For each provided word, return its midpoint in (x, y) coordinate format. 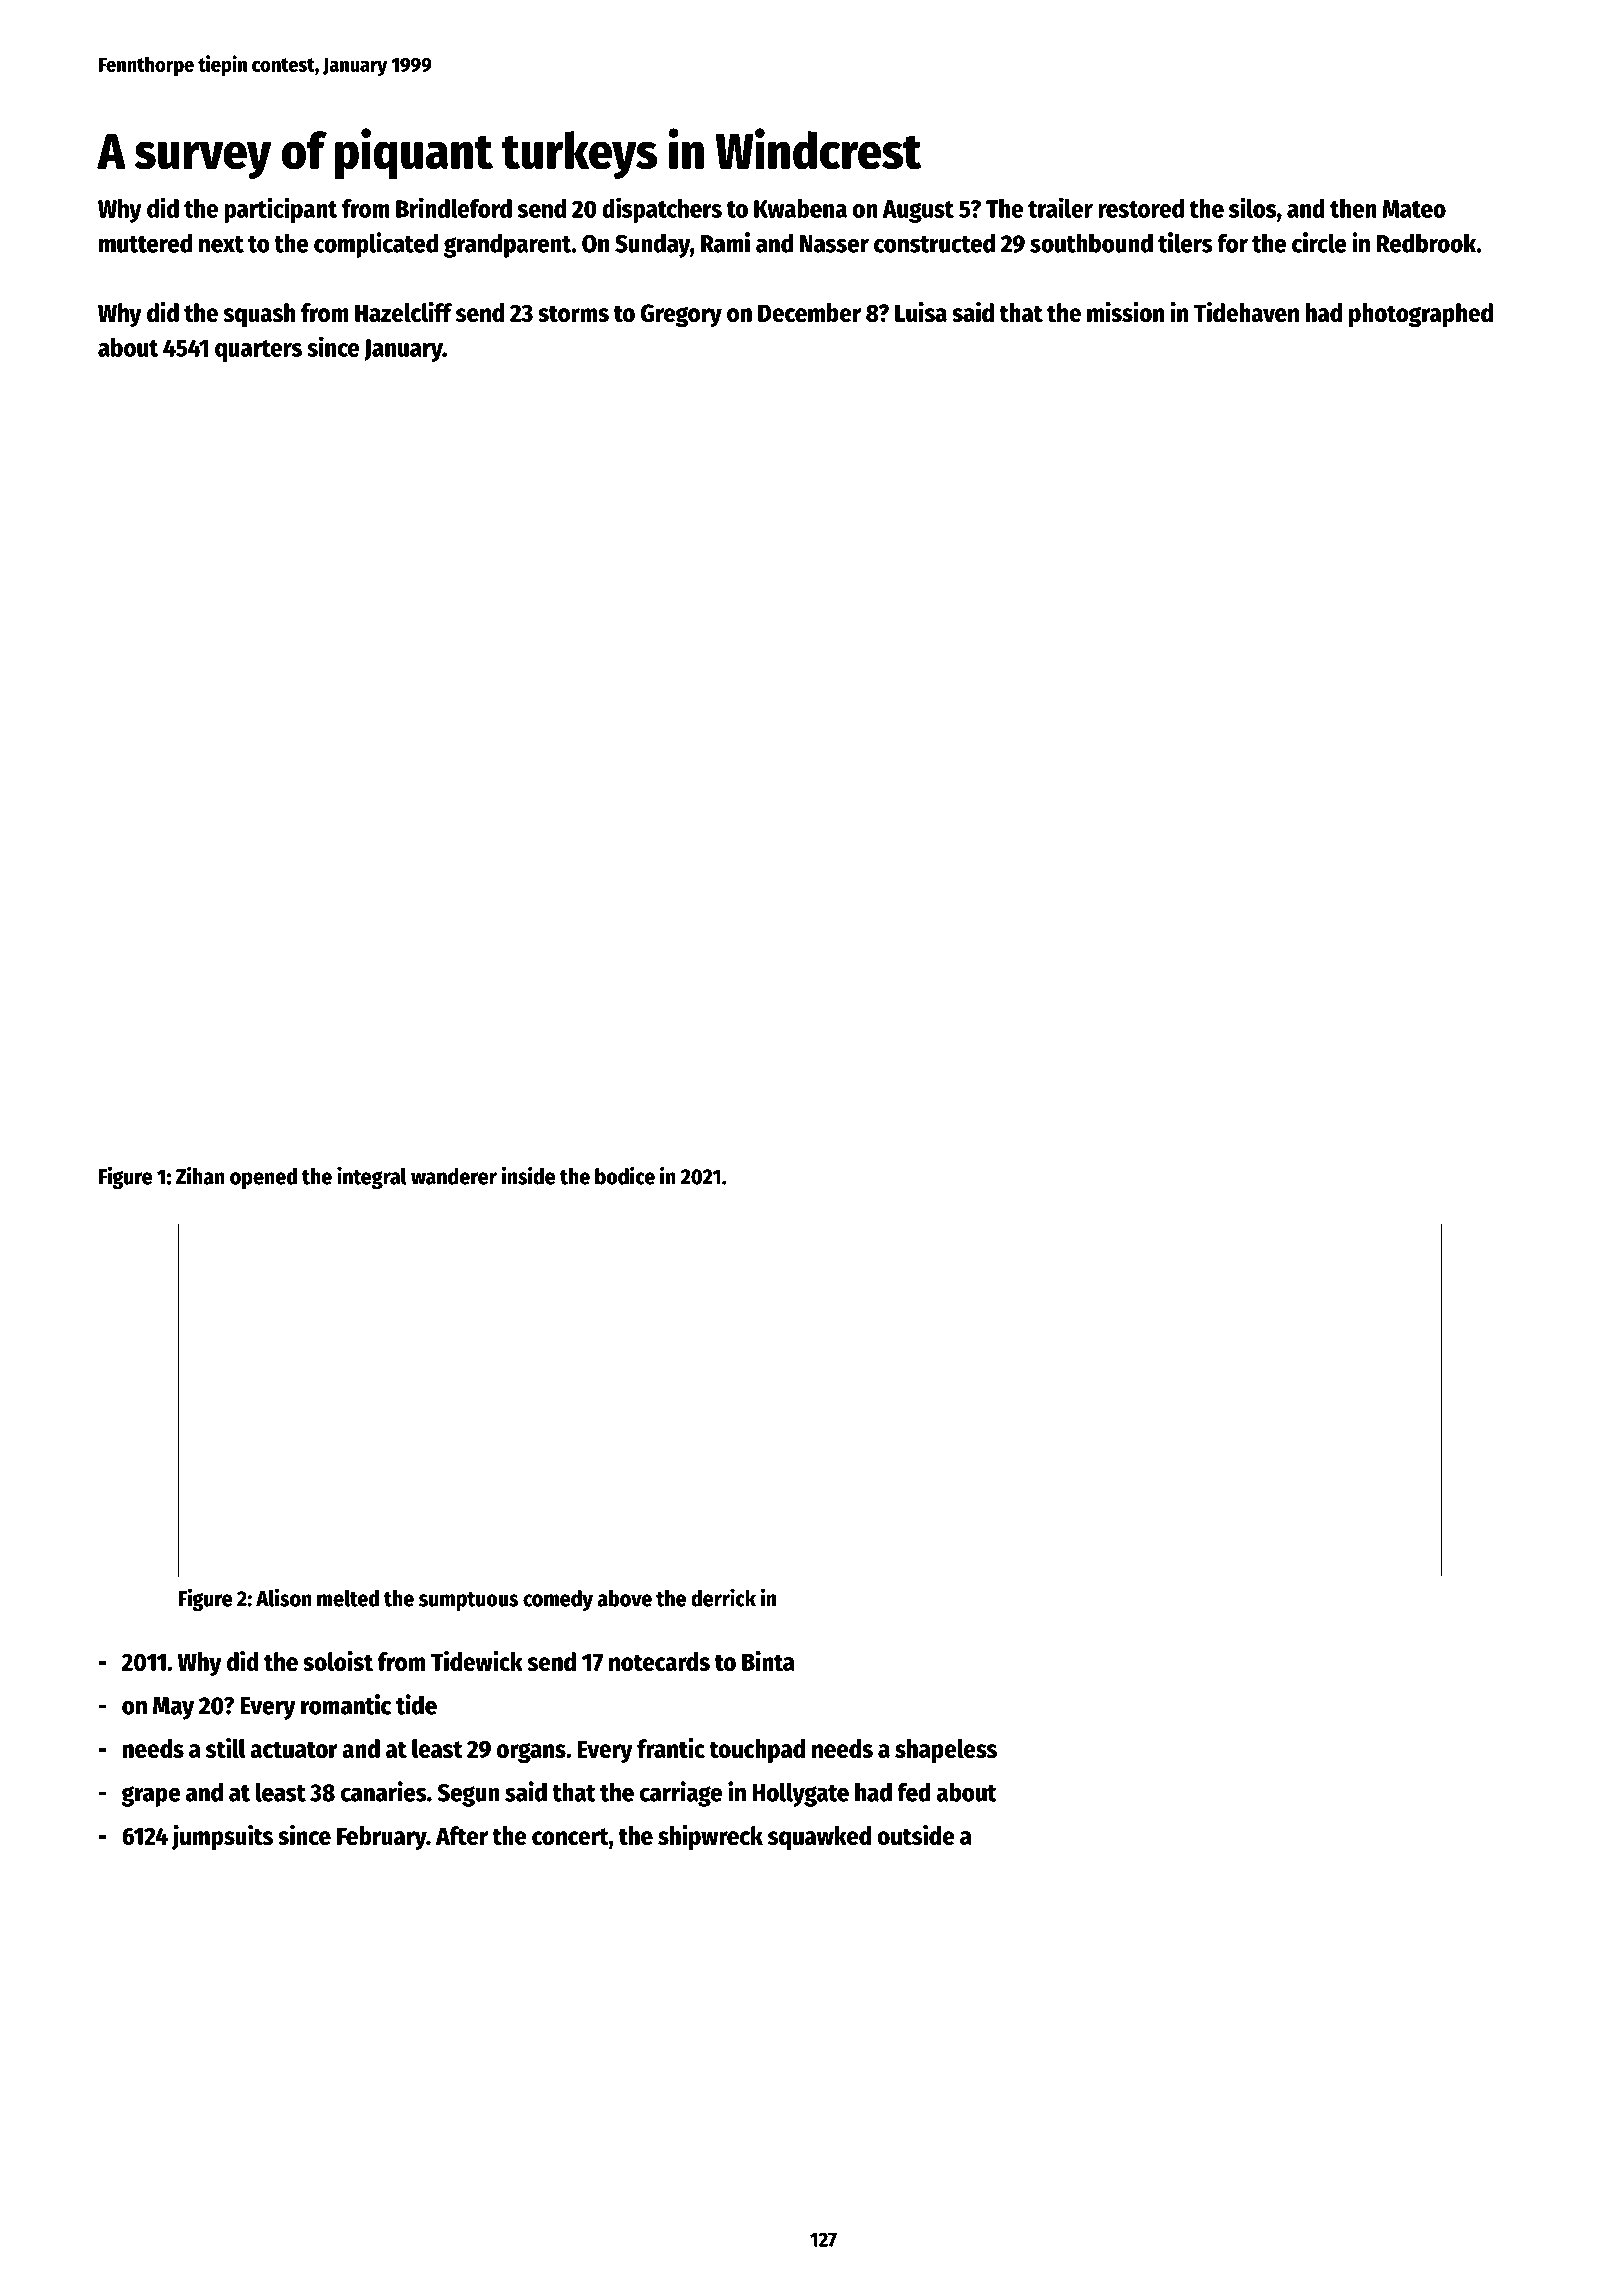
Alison (284, 1597)
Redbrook (1426, 243)
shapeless (946, 1751)
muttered (145, 243)
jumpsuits (222, 1837)
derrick (723, 1597)
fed (914, 1792)
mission (1125, 312)
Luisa (921, 312)
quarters (258, 351)
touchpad (757, 1751)
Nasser (834, 244)
